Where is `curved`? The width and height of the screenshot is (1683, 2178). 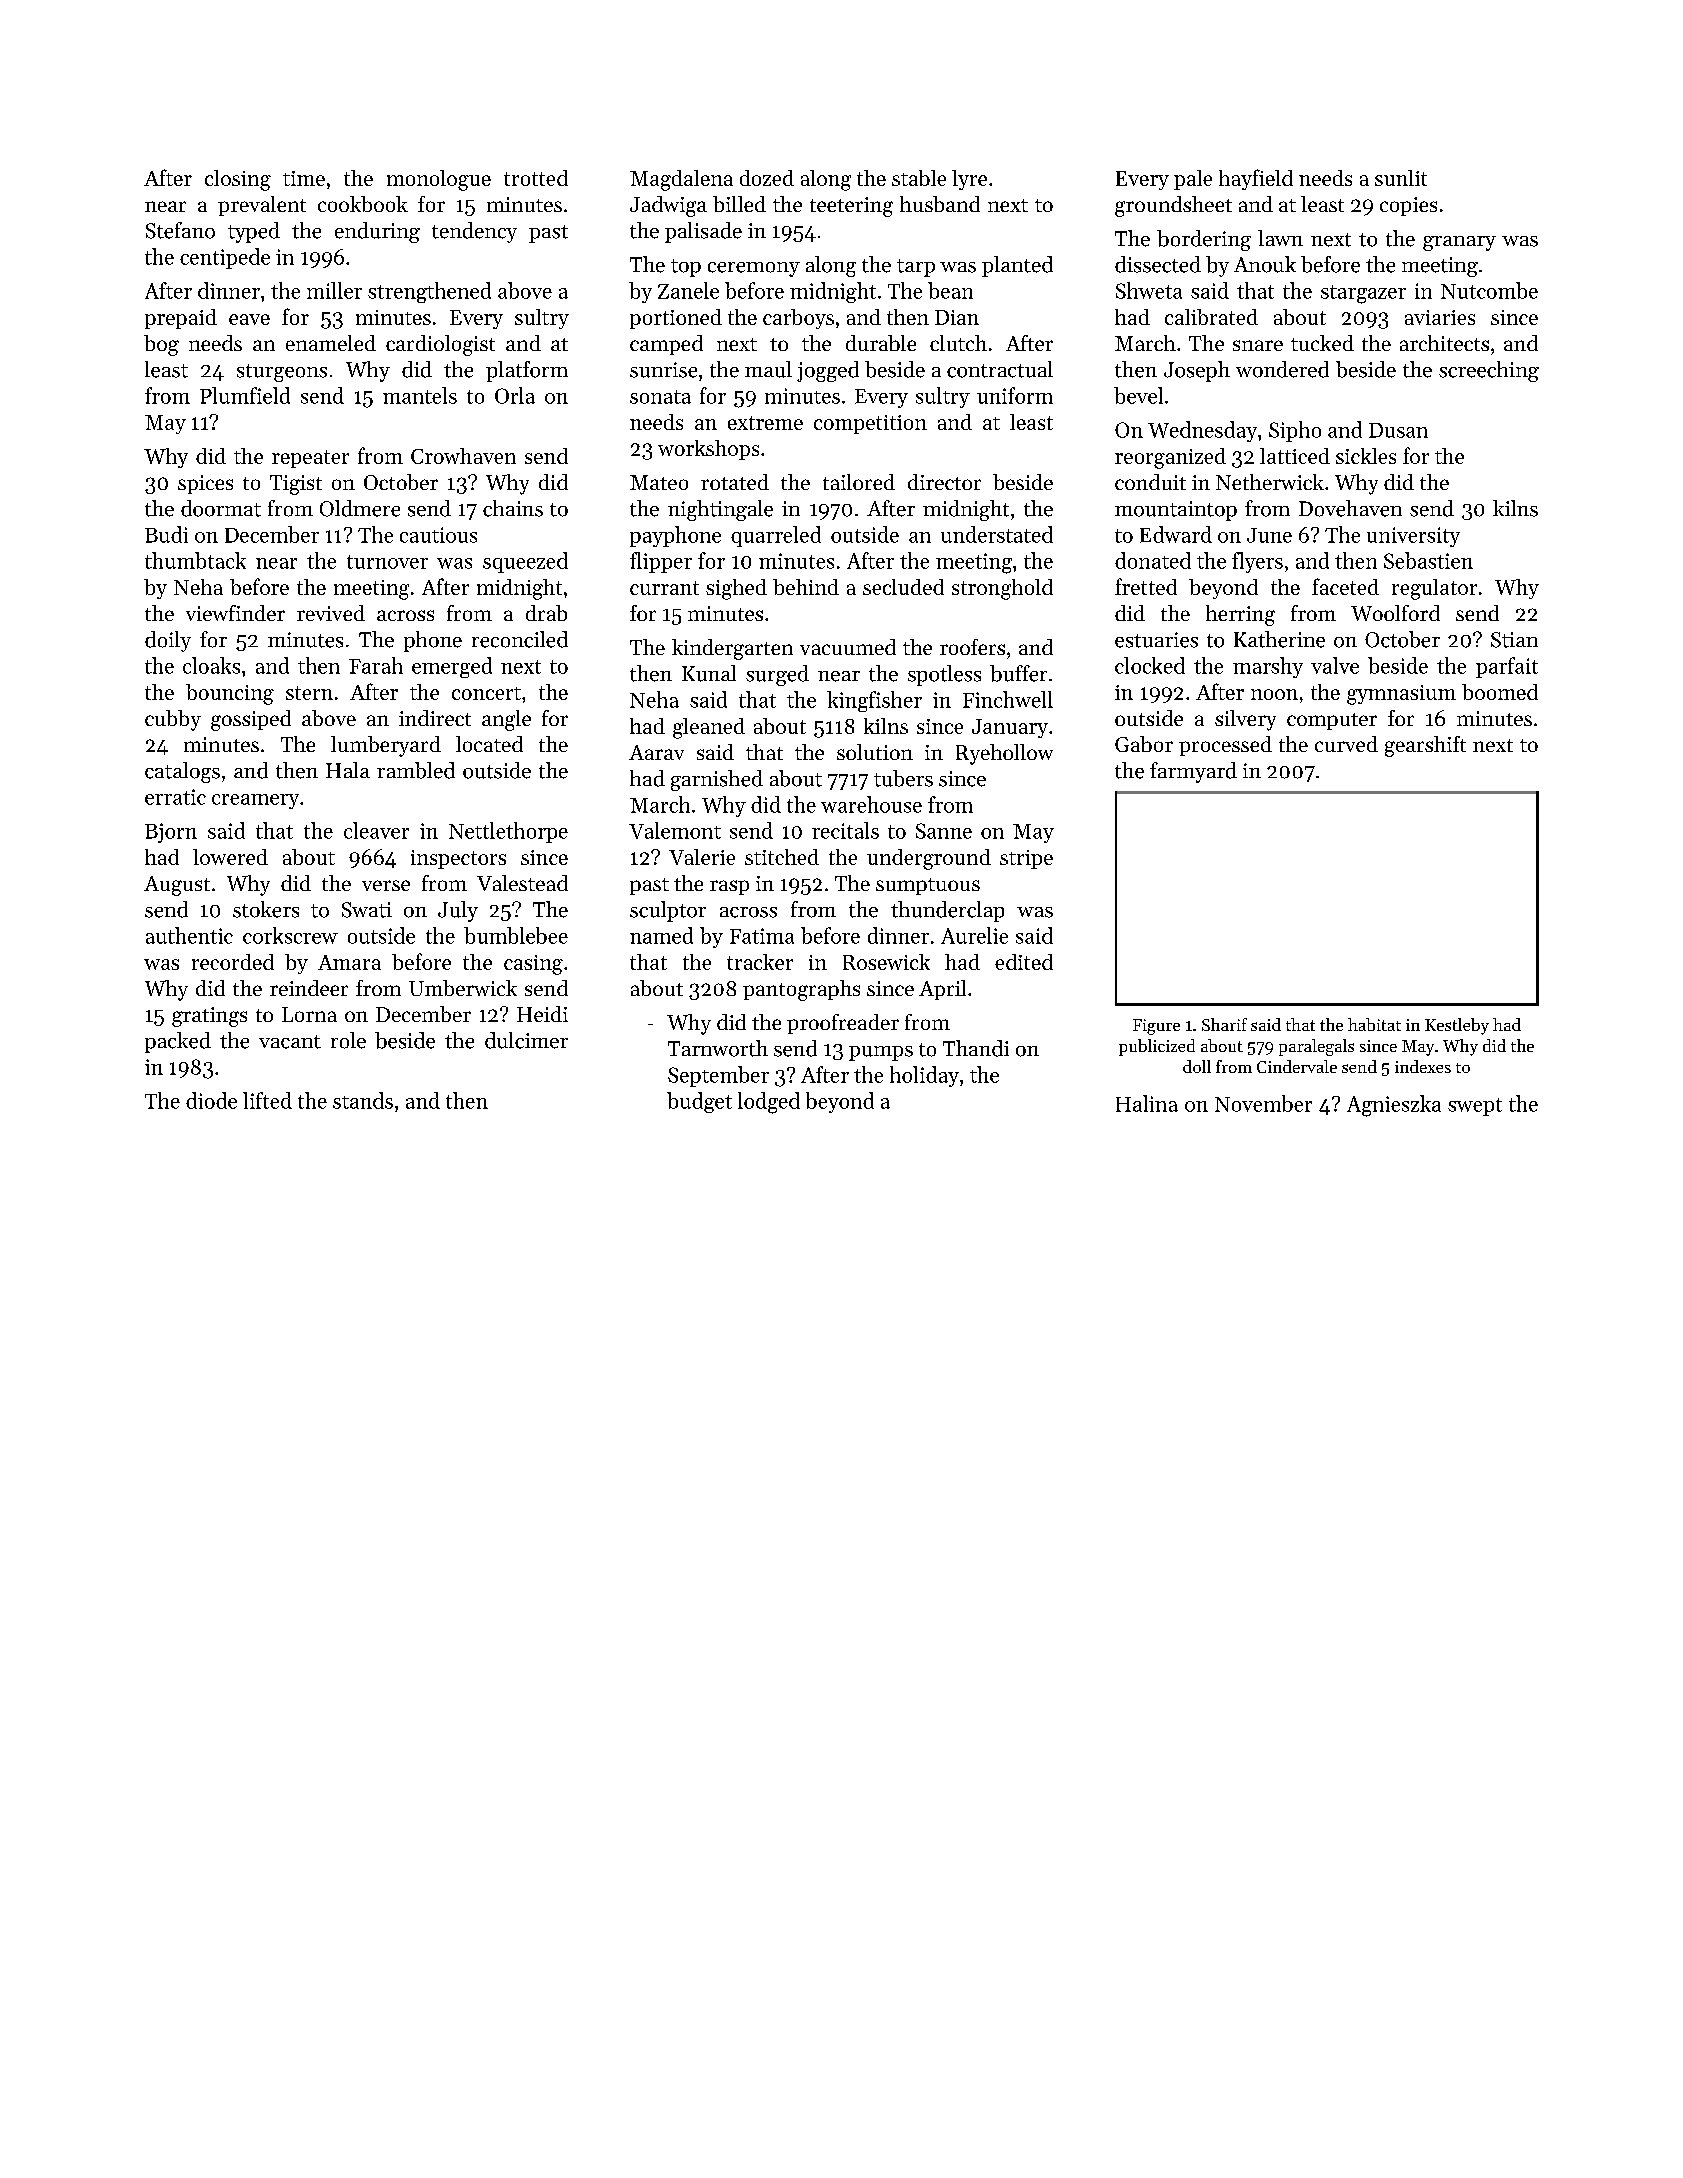
curved is located at coordinates (1346, 744).
